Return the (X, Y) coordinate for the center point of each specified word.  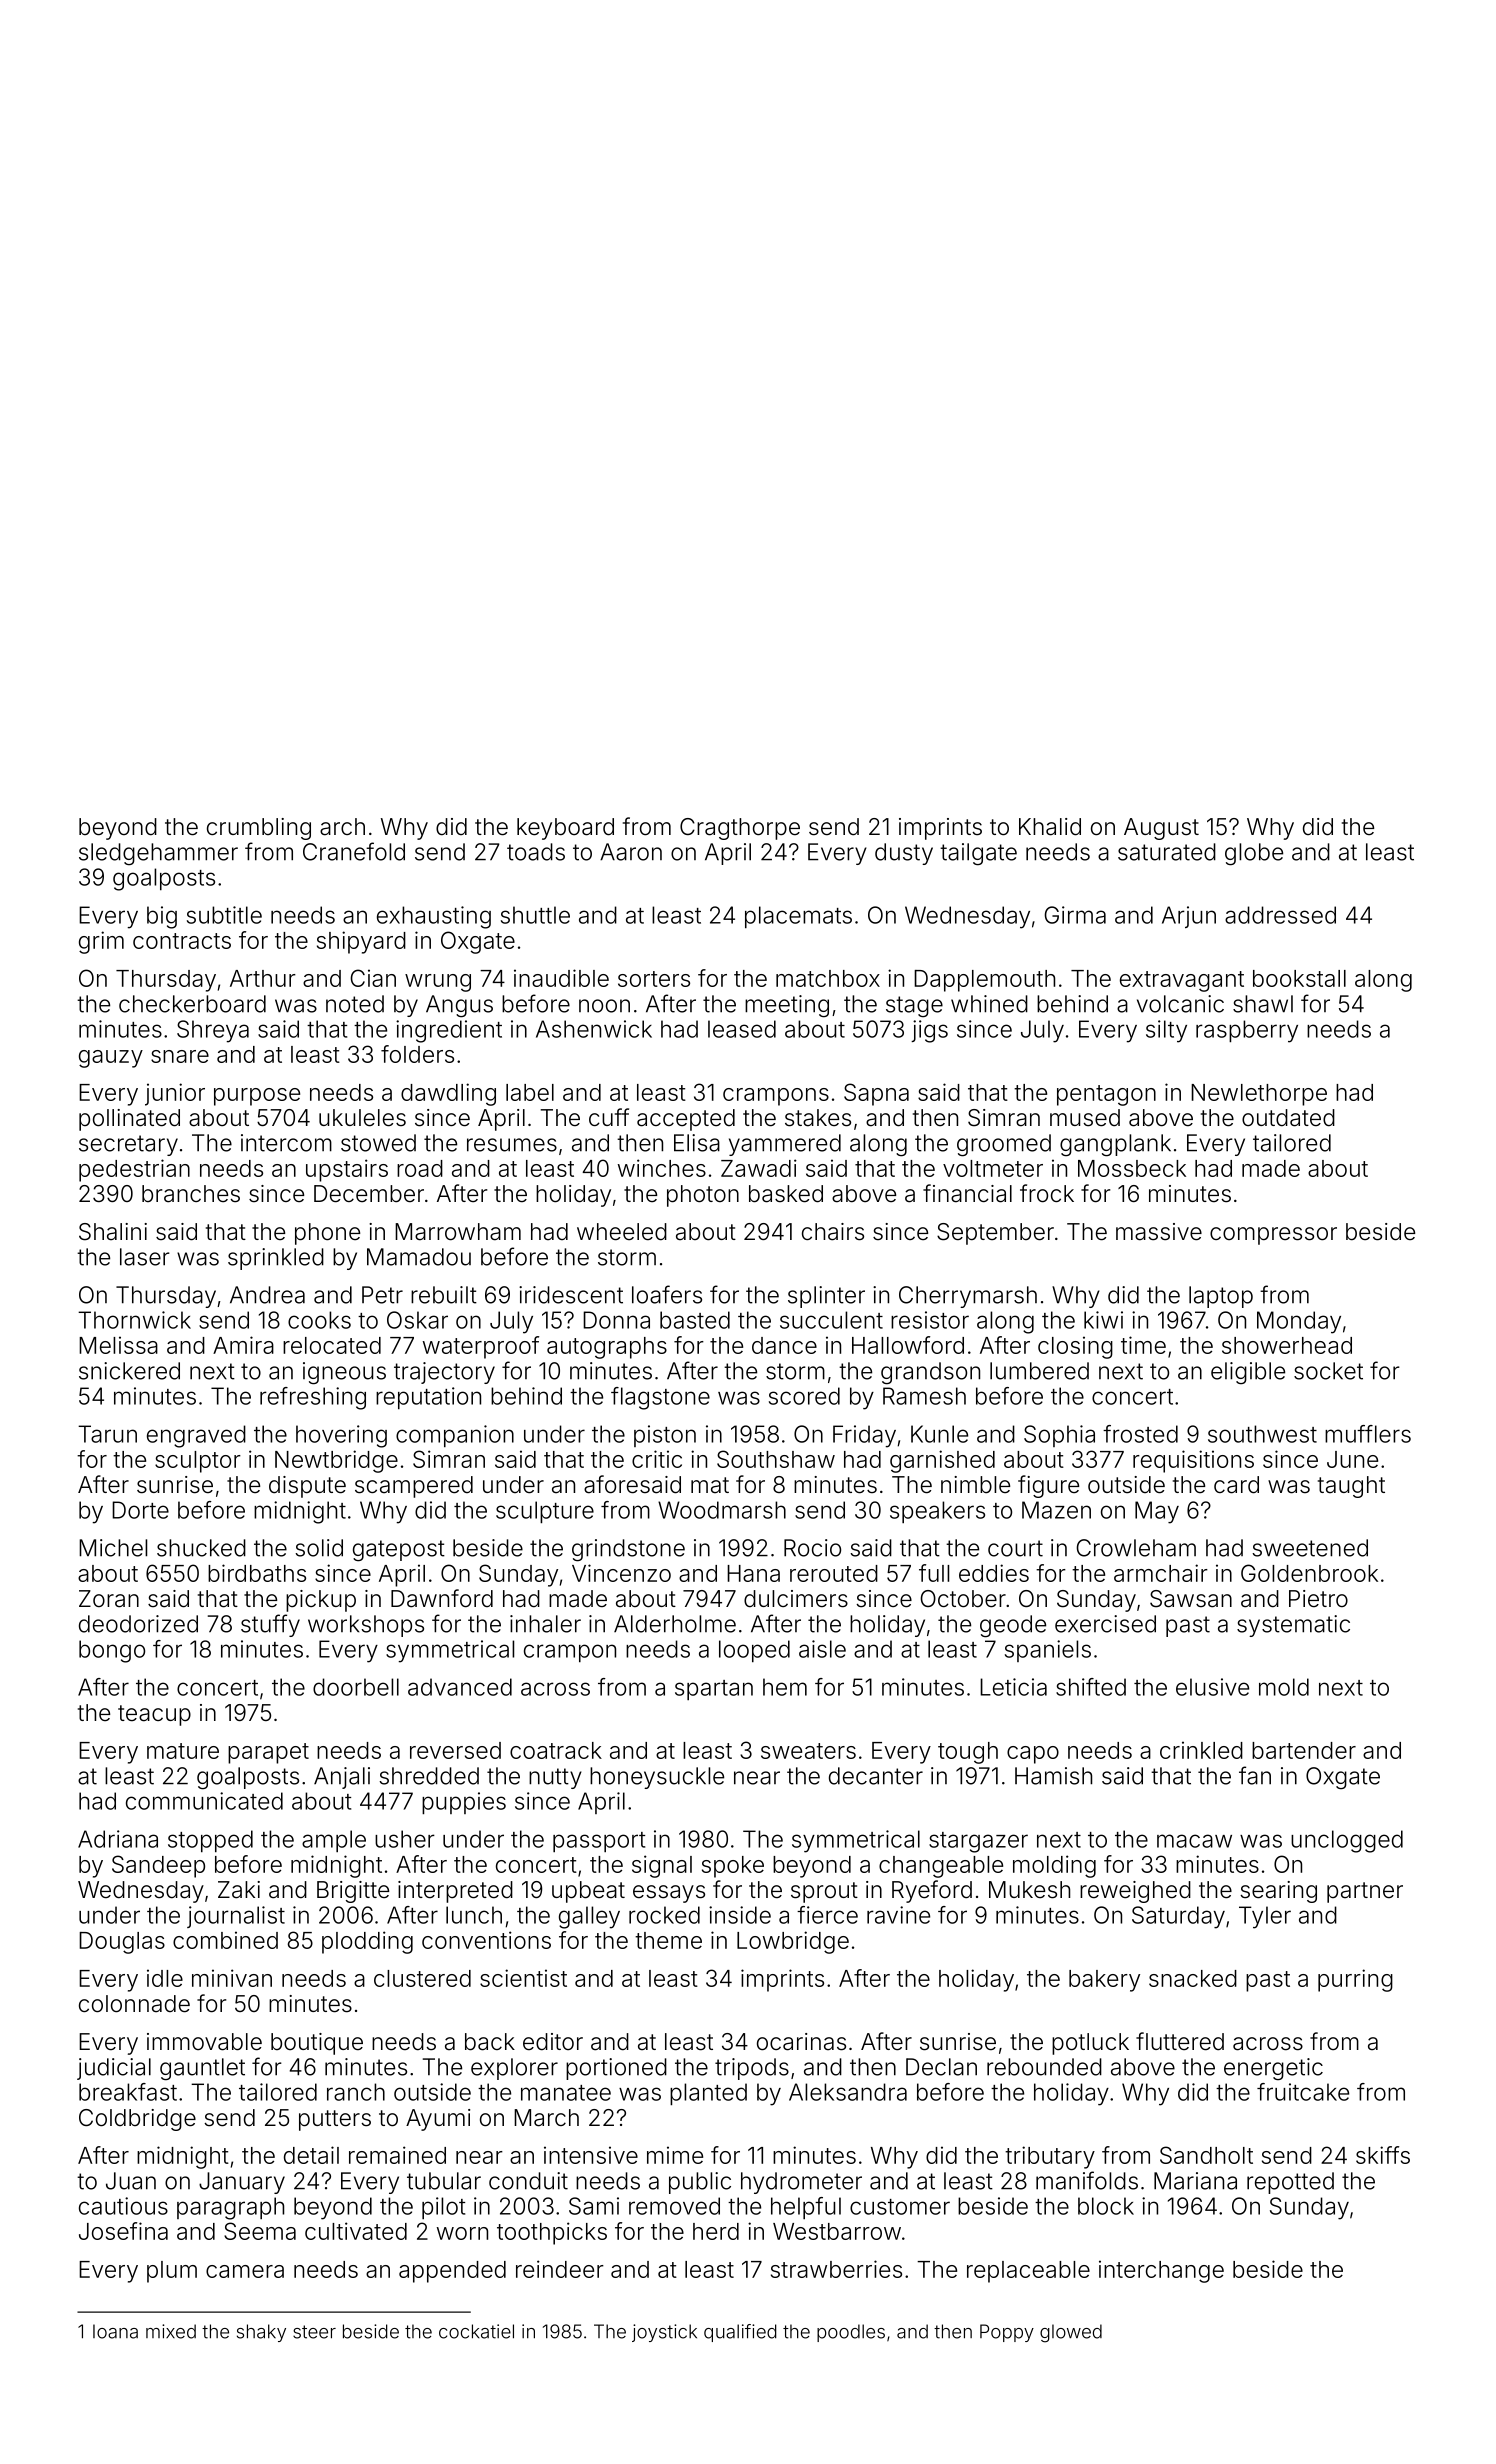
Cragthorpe (740, 829)
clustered (422, 1978)
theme (668, 1940)
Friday (864, 1436)
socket (1328, 1371)
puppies (464, 1803)
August (1161, 829)
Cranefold (354, 851)
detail (311, 2155)
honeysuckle (657, 1778)
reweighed (1135, 1892)
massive (1159, 1232)
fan (1255, 1775)
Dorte (140, 1510)
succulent (831, 1320)
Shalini (113, 1232)
